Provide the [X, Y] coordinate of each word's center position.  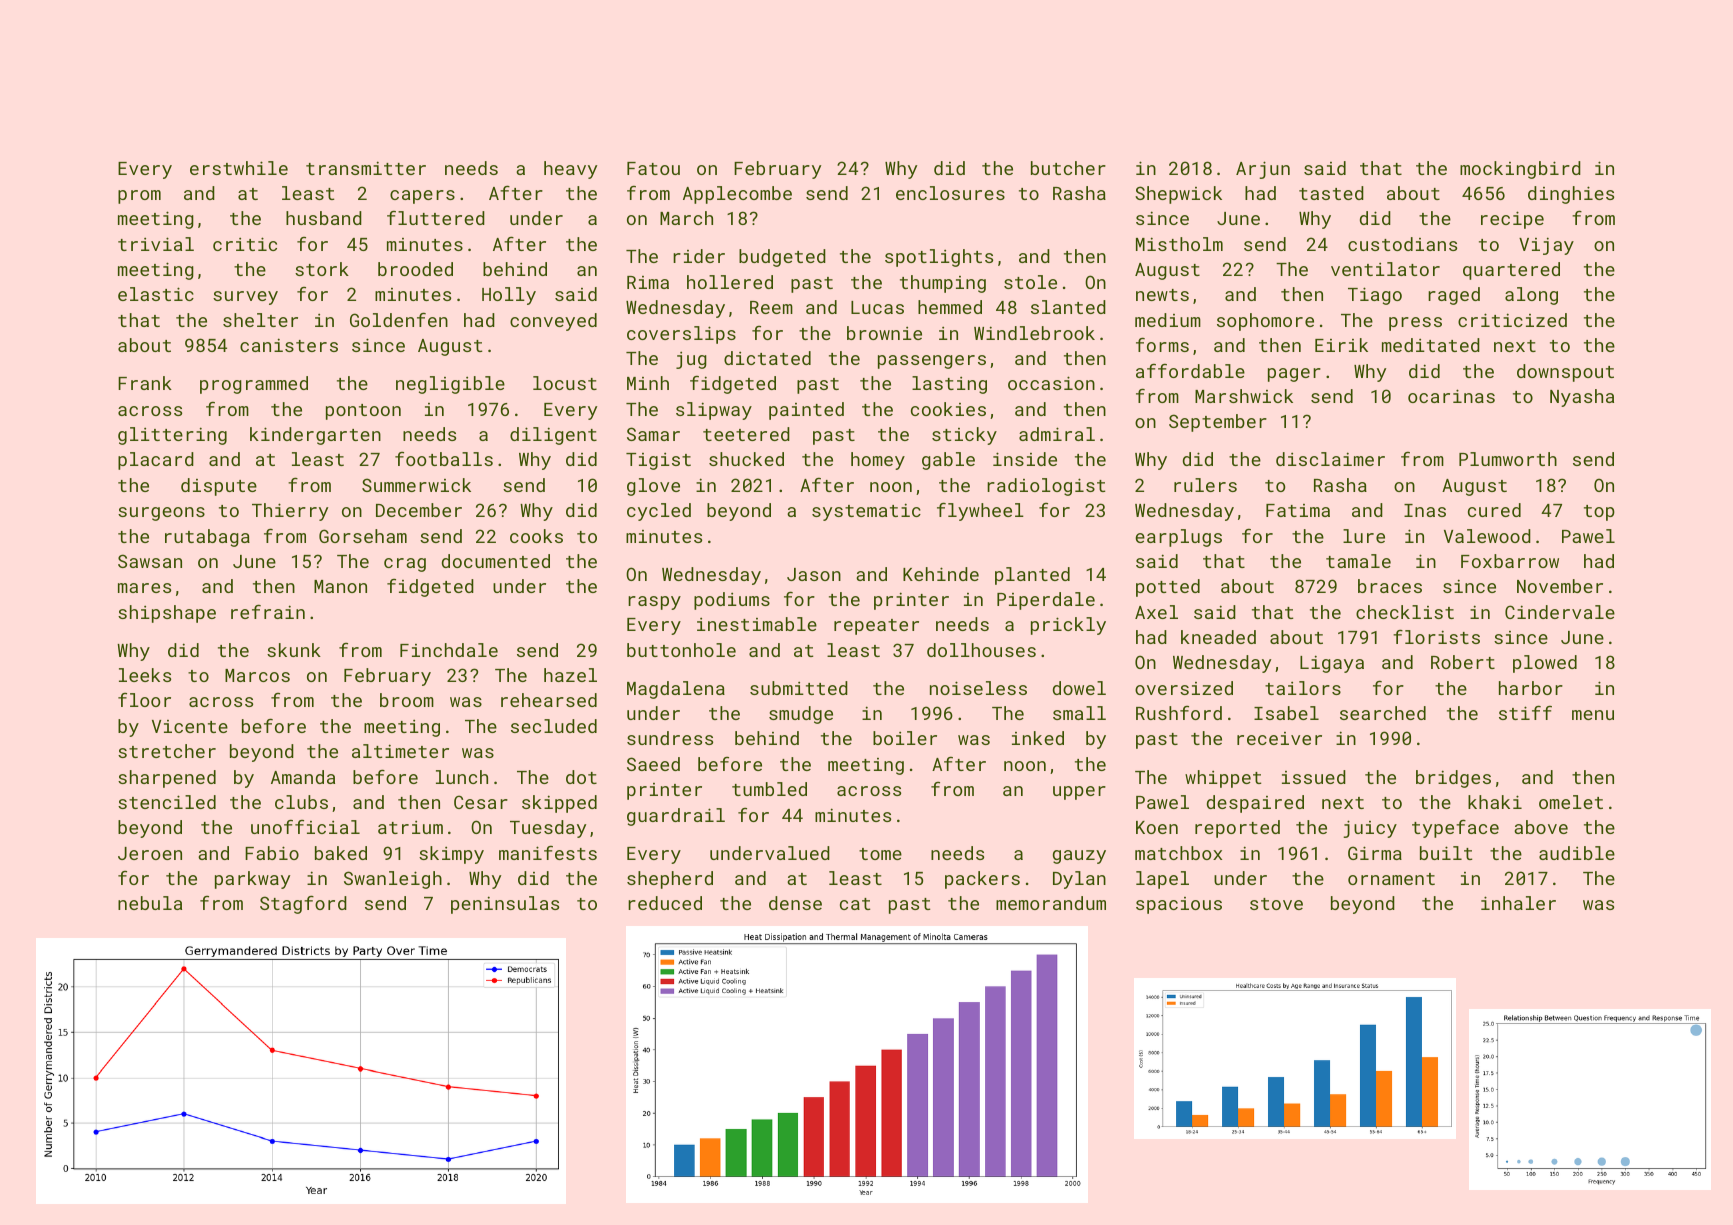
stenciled [167, 802]
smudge [801, 715]
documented [496, 561]
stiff [1525, 712]
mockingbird [1520, 170]
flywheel [980, 511]
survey [245, 298]
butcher [1068, 168]
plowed [1545, 664]
